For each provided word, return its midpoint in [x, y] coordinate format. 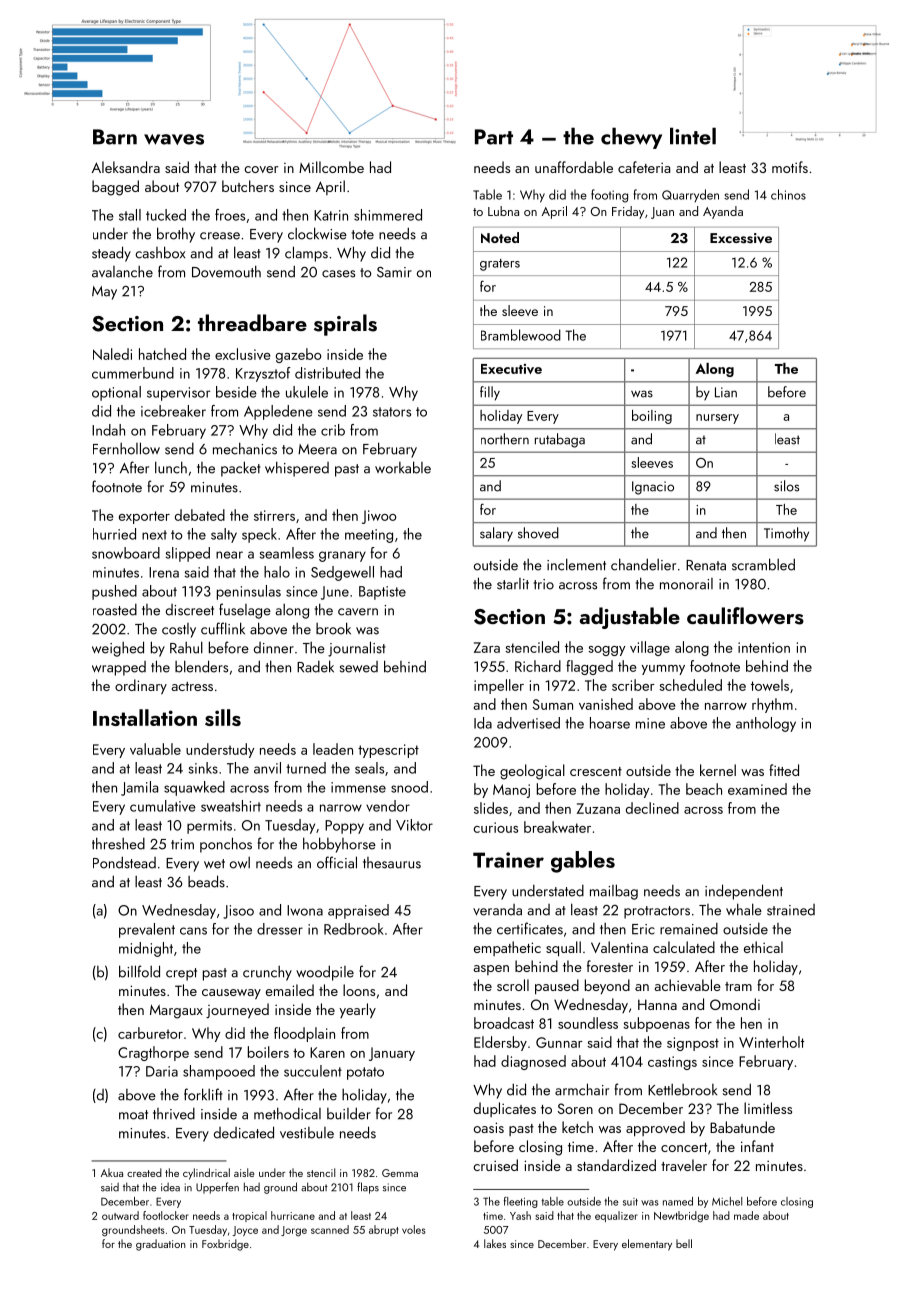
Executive [511, 369]
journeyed [237, 1010]
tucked [166, 215]
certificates [530, 928]
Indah [108, 430]
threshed [118, 843]
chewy [631, 138]
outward [120, 1215]
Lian [726, 392]
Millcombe [331, 167]
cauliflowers [745, 616]
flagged [589, 667]
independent [744, 892]
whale [744, 909]
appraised [358, 911]
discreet [190, 610]
